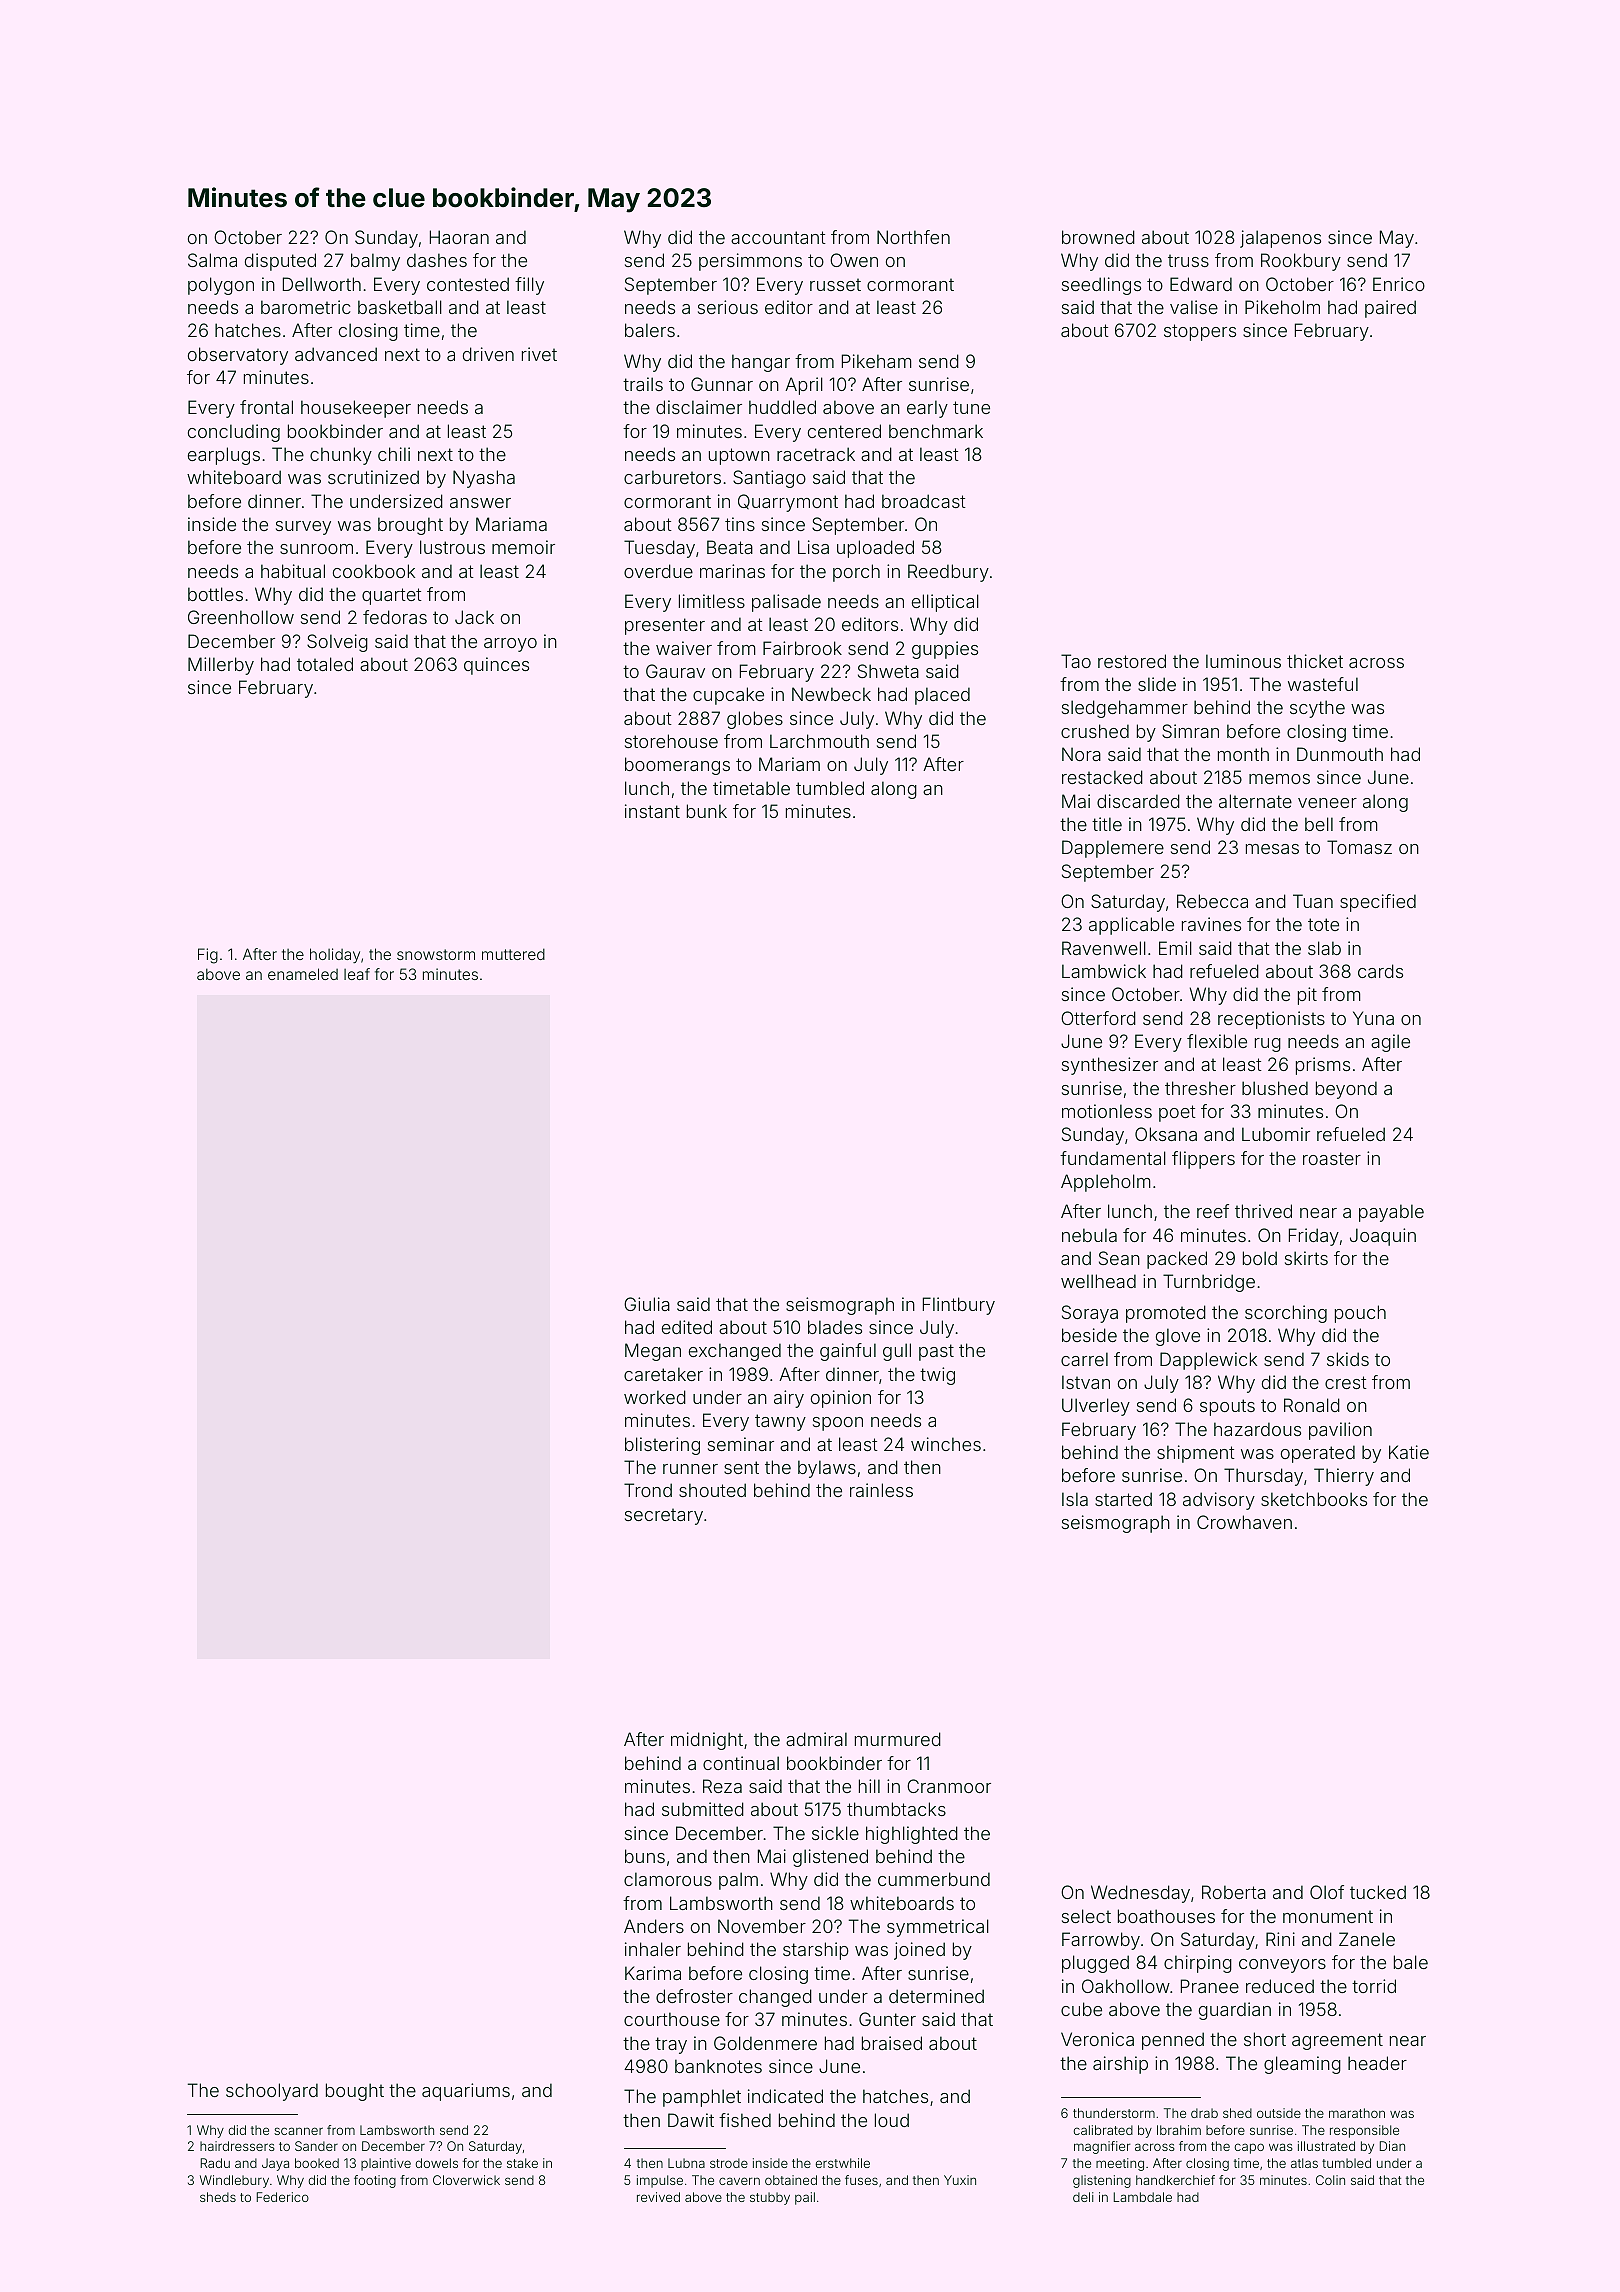  What do you see at coordinates (1234, 1892) in the document?
I see `Roberta` at bounding box center [1234, 1892].
